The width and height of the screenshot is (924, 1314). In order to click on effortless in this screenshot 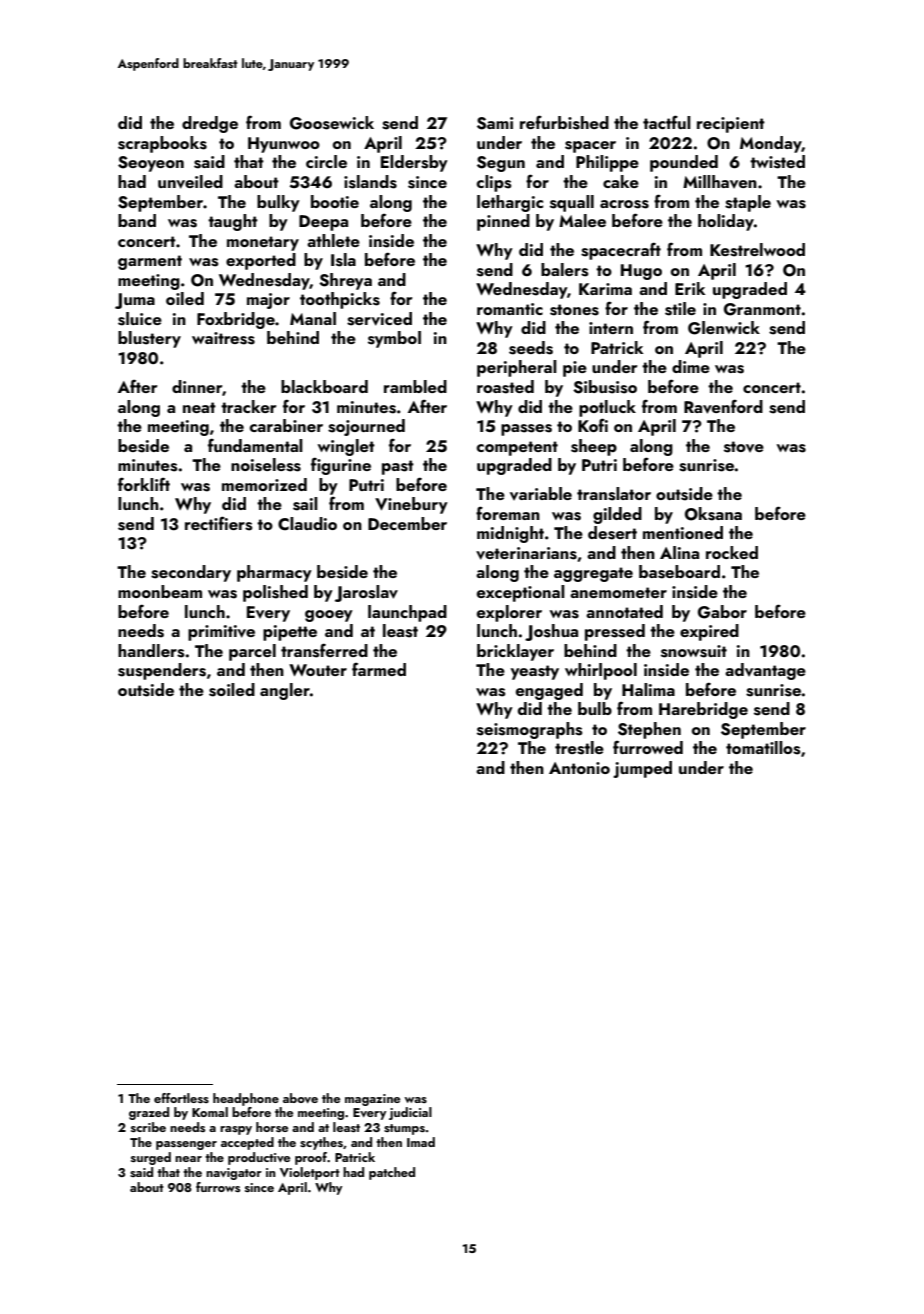, I will do `click(181, 1098)`.
